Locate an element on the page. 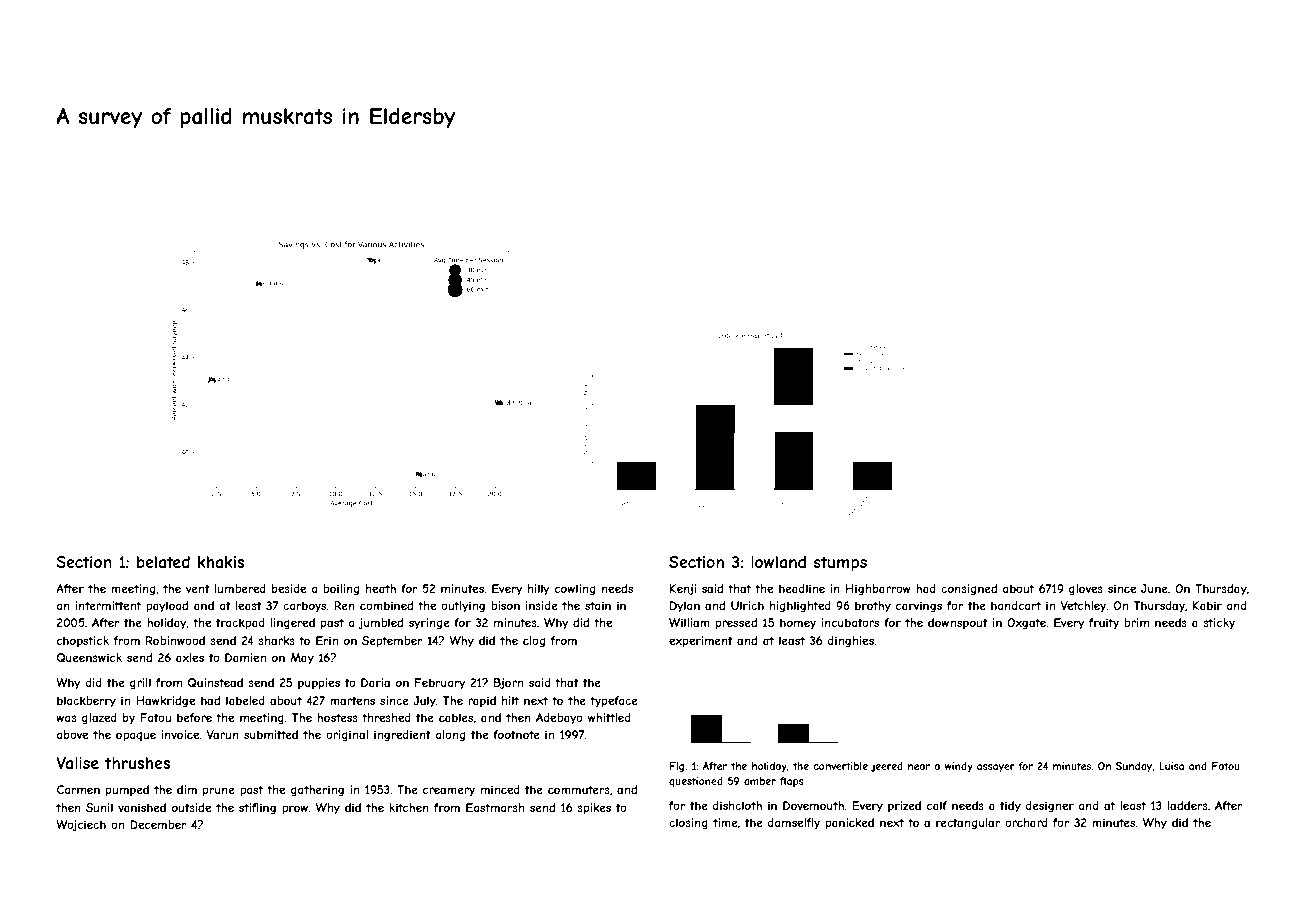  gloves is located at coordinates (1086, 590).
